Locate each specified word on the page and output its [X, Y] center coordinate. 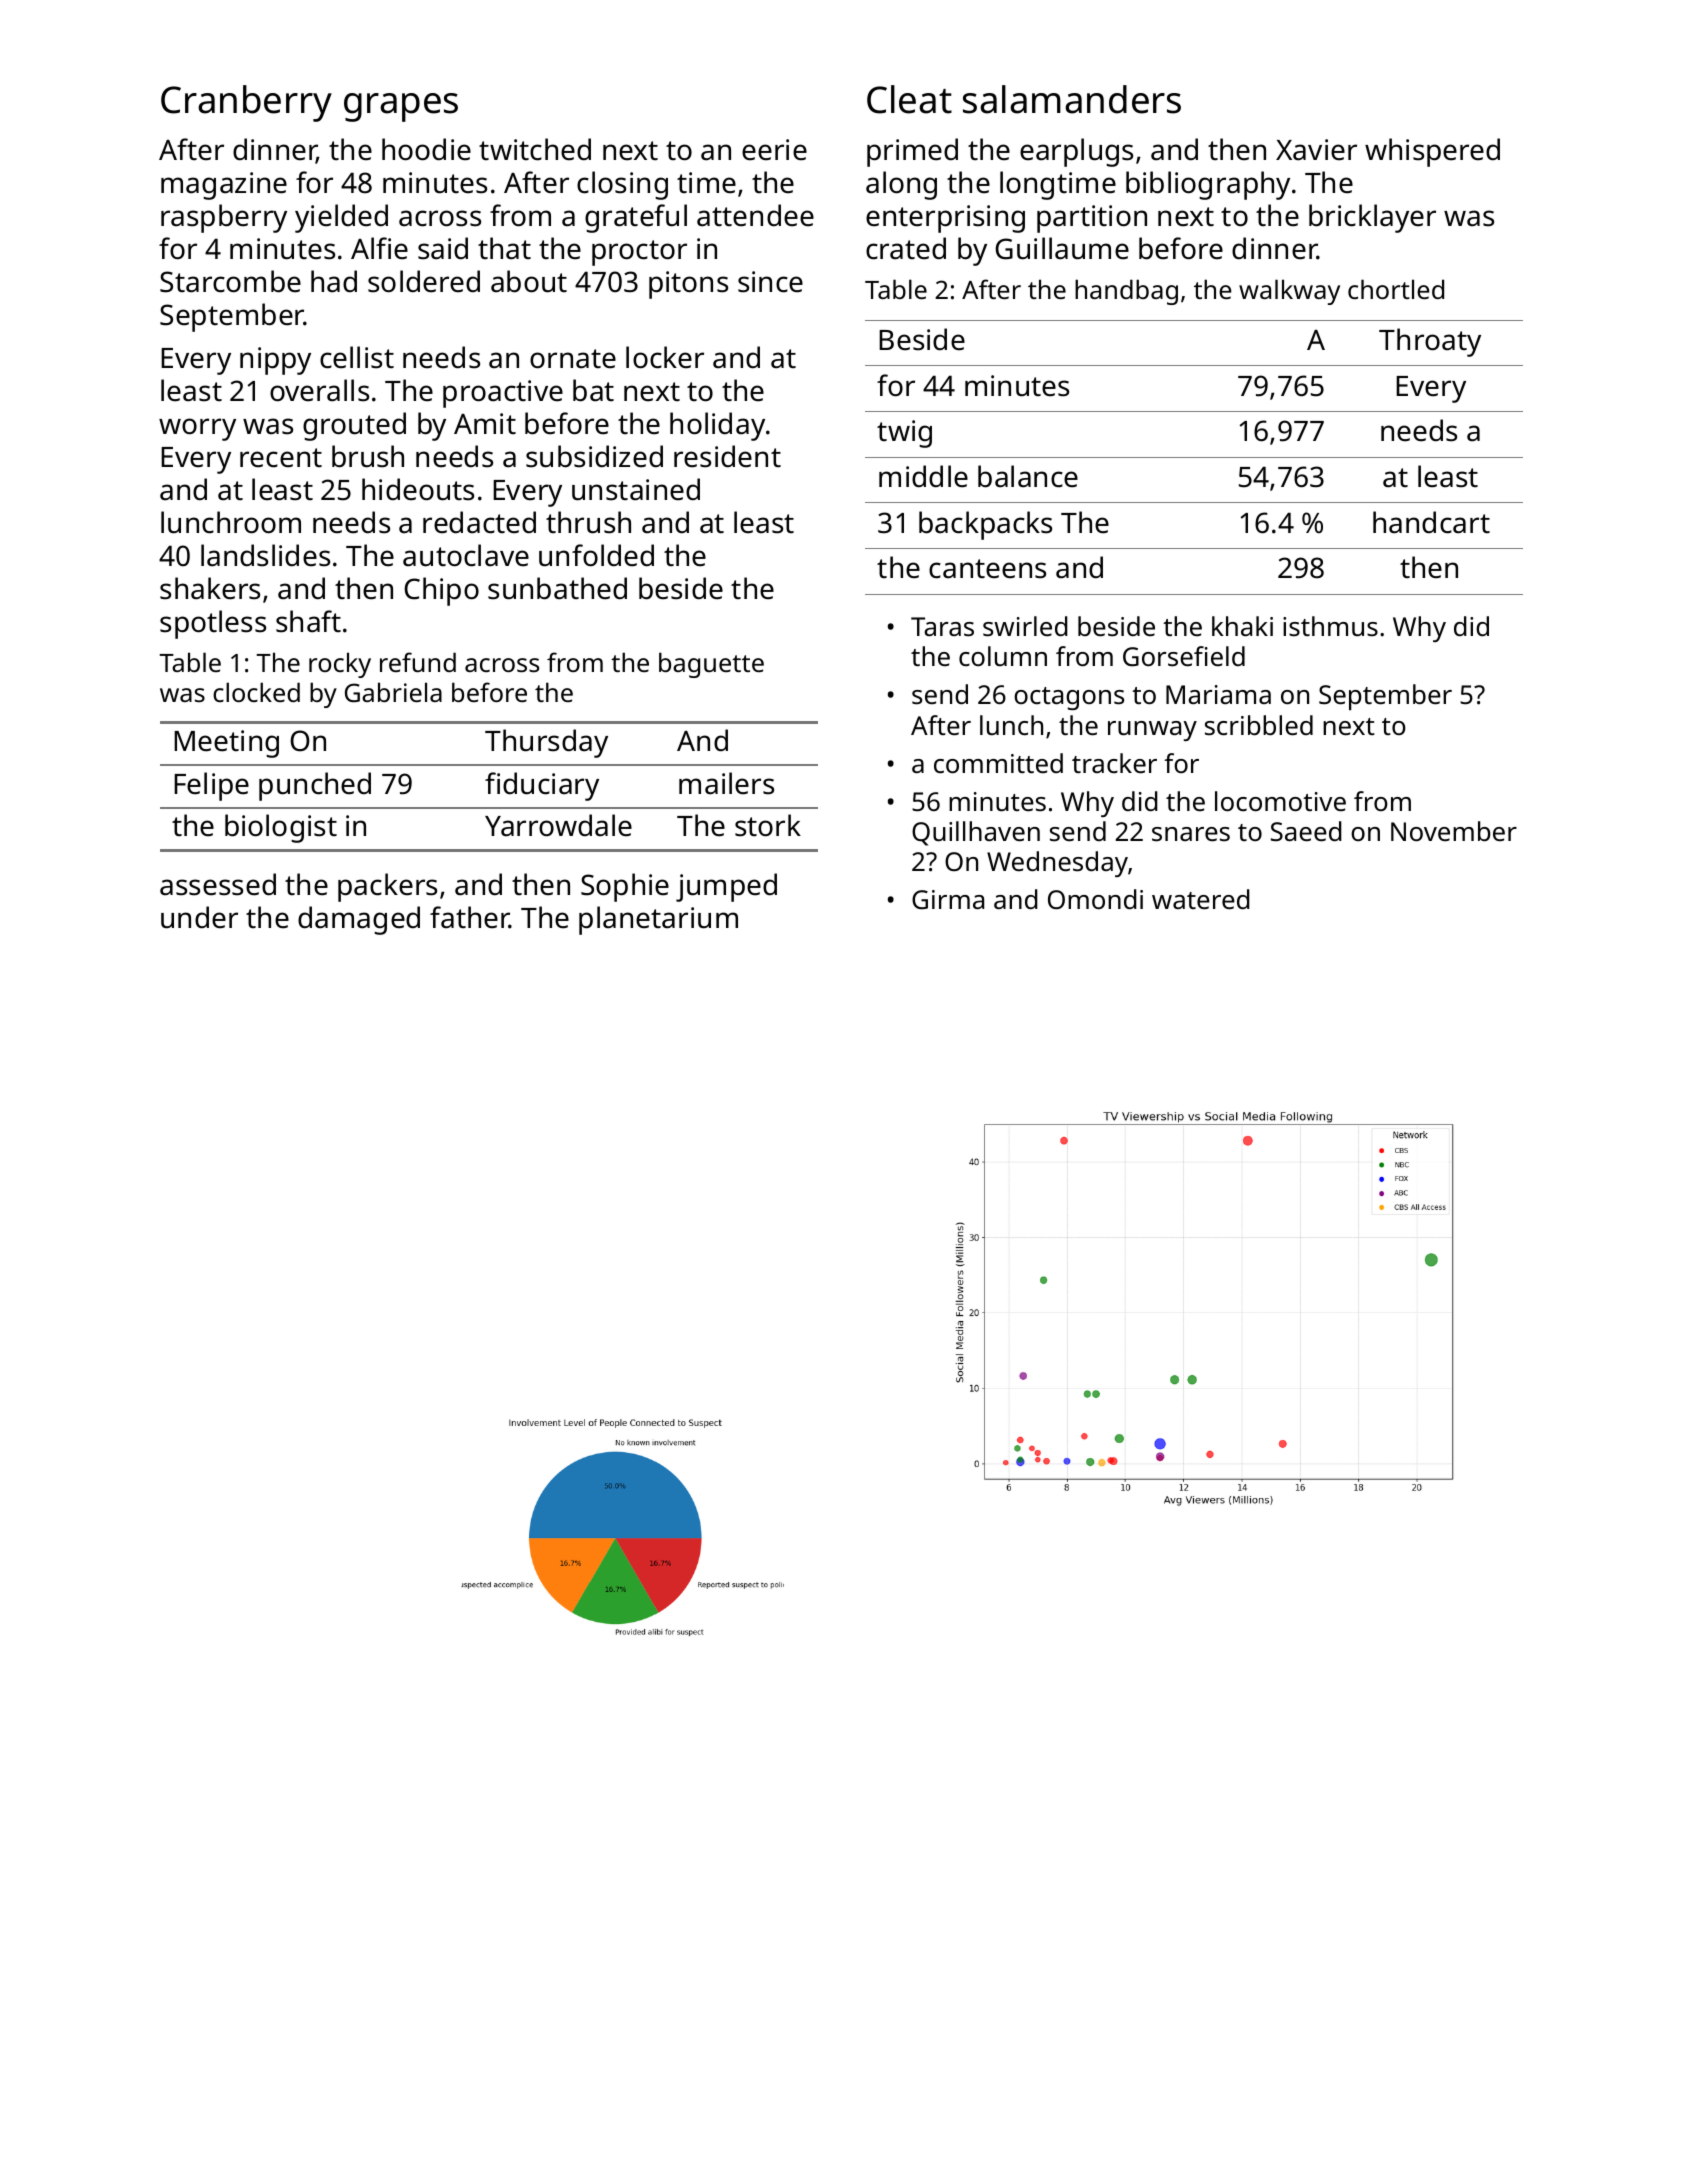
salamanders [1072, 99]
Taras [942, 627]
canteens [987, 569]
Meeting [226, 744]
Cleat [909, 99]
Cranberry [246, 103]
